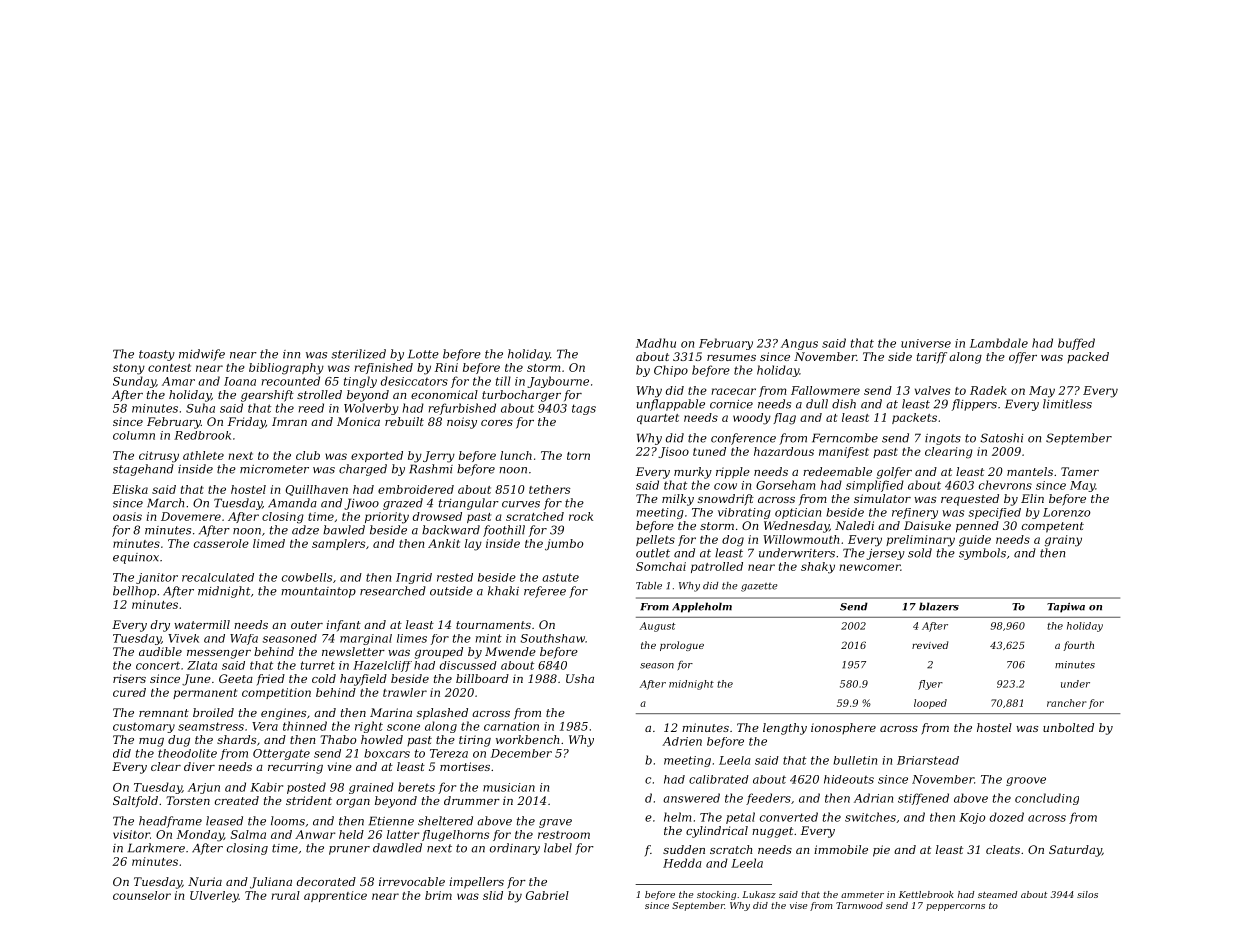 The height and width of the screenshot is (952, 1233). I want to click on remnant, so click(164, 713).
